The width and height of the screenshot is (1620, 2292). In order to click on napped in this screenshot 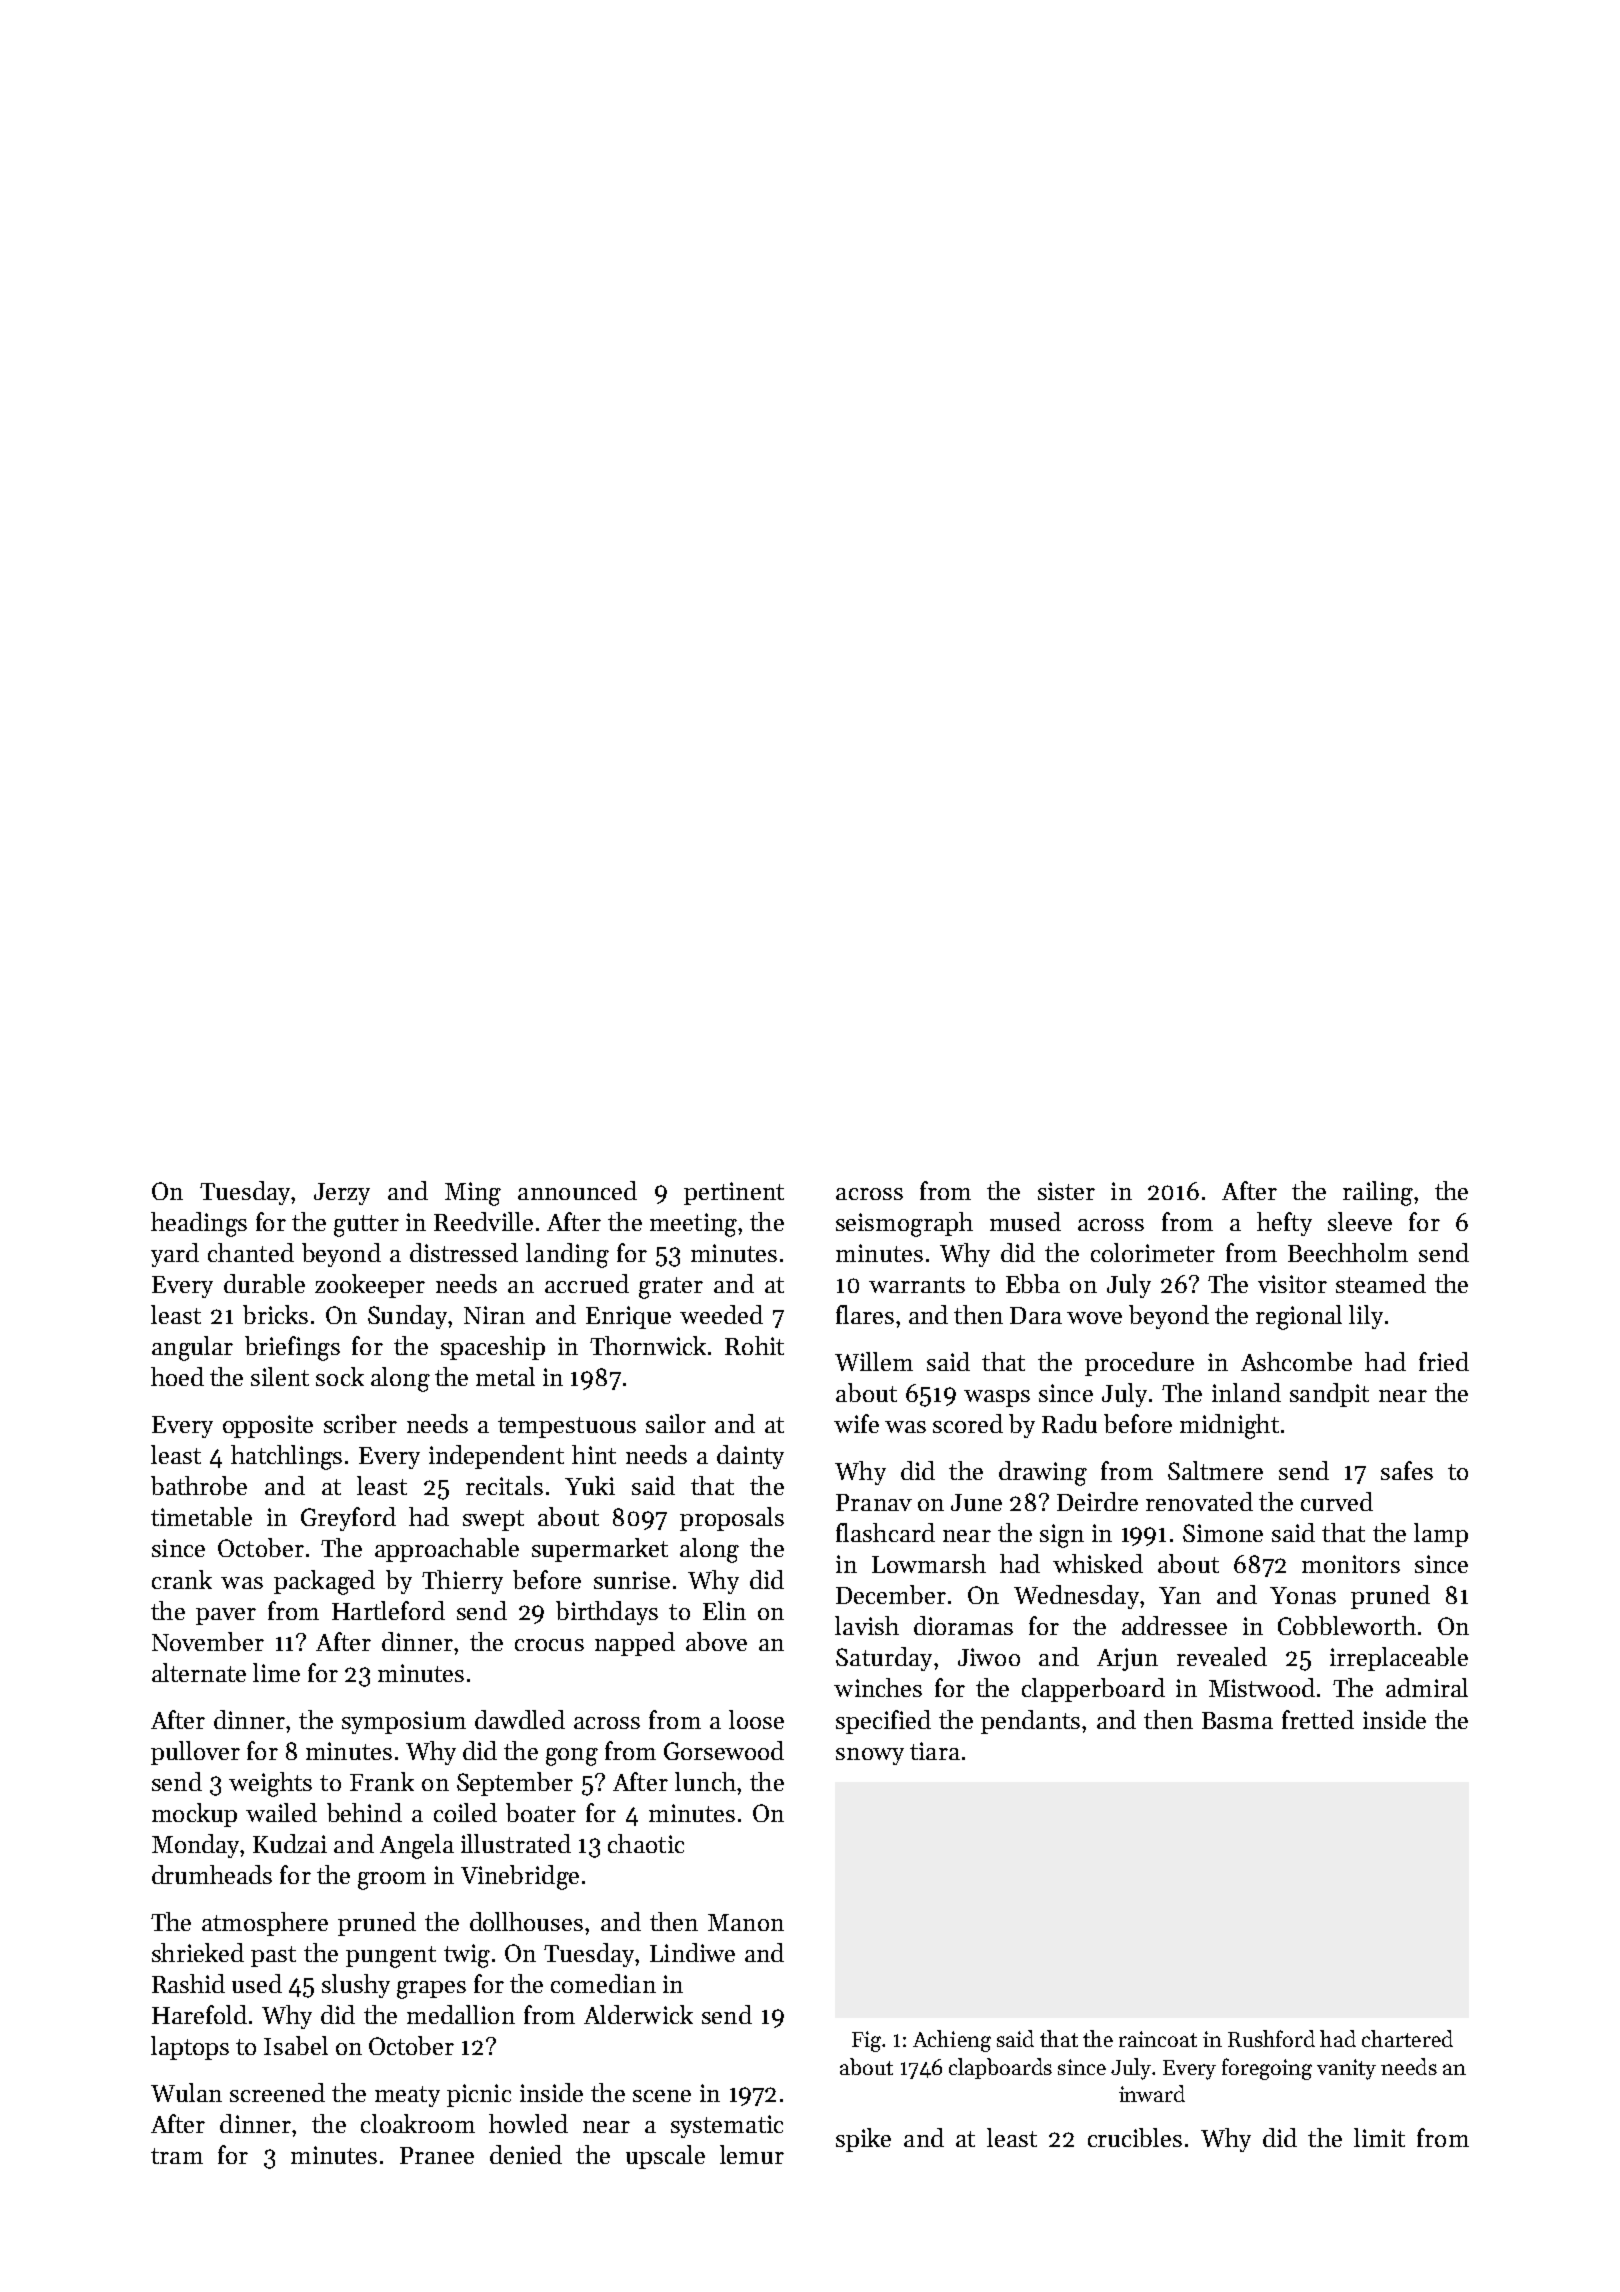, I will do `click(635, 1644)`.
